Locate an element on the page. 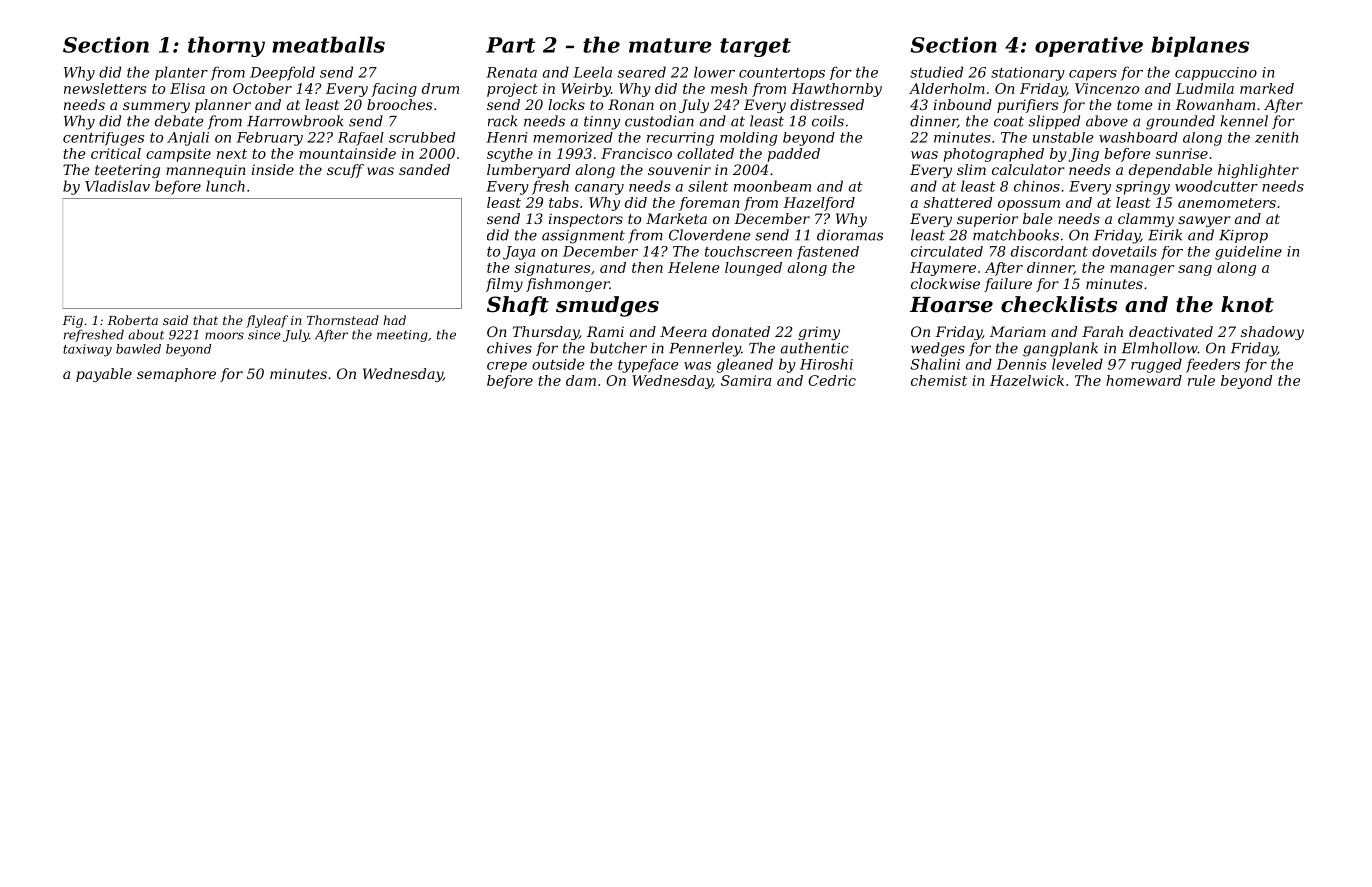 This page has width=1372, height=887. custodian is located at coordinates (659, 121).
